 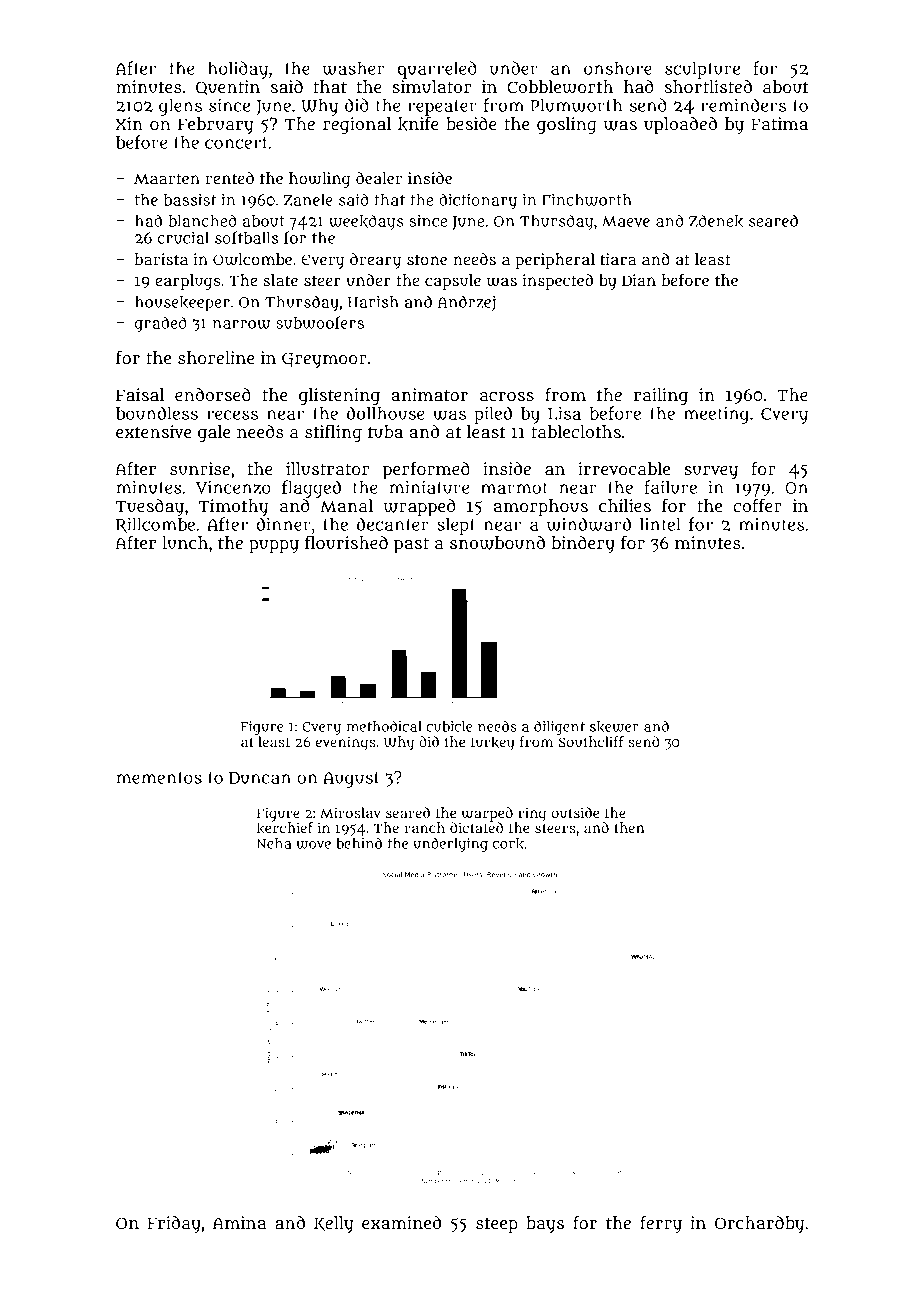 What do you see at coordinates (239, 1222) in the document?
I see `Amina` at bounding box center [239, 1222].
